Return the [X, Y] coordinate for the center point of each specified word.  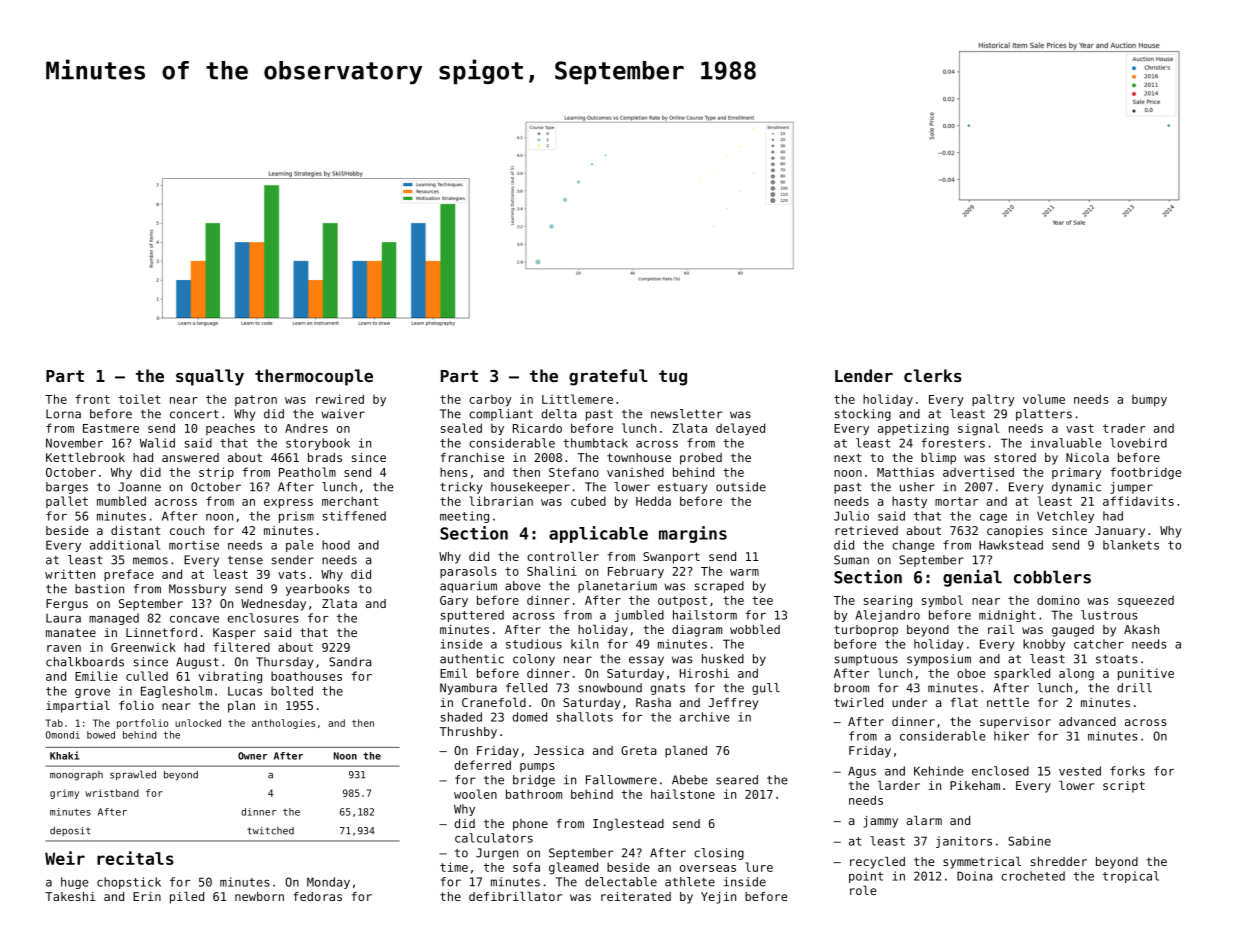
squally [210, 377]
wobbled [755, 629]
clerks [933, 375]
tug [673, 378]
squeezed [1146, 601]
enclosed [1000, 771]
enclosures [263, 618]
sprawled [133, 775]
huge [74, 883]
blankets [1131, 545]
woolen [475, 794]
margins [693, 534]
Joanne [139, 487]
